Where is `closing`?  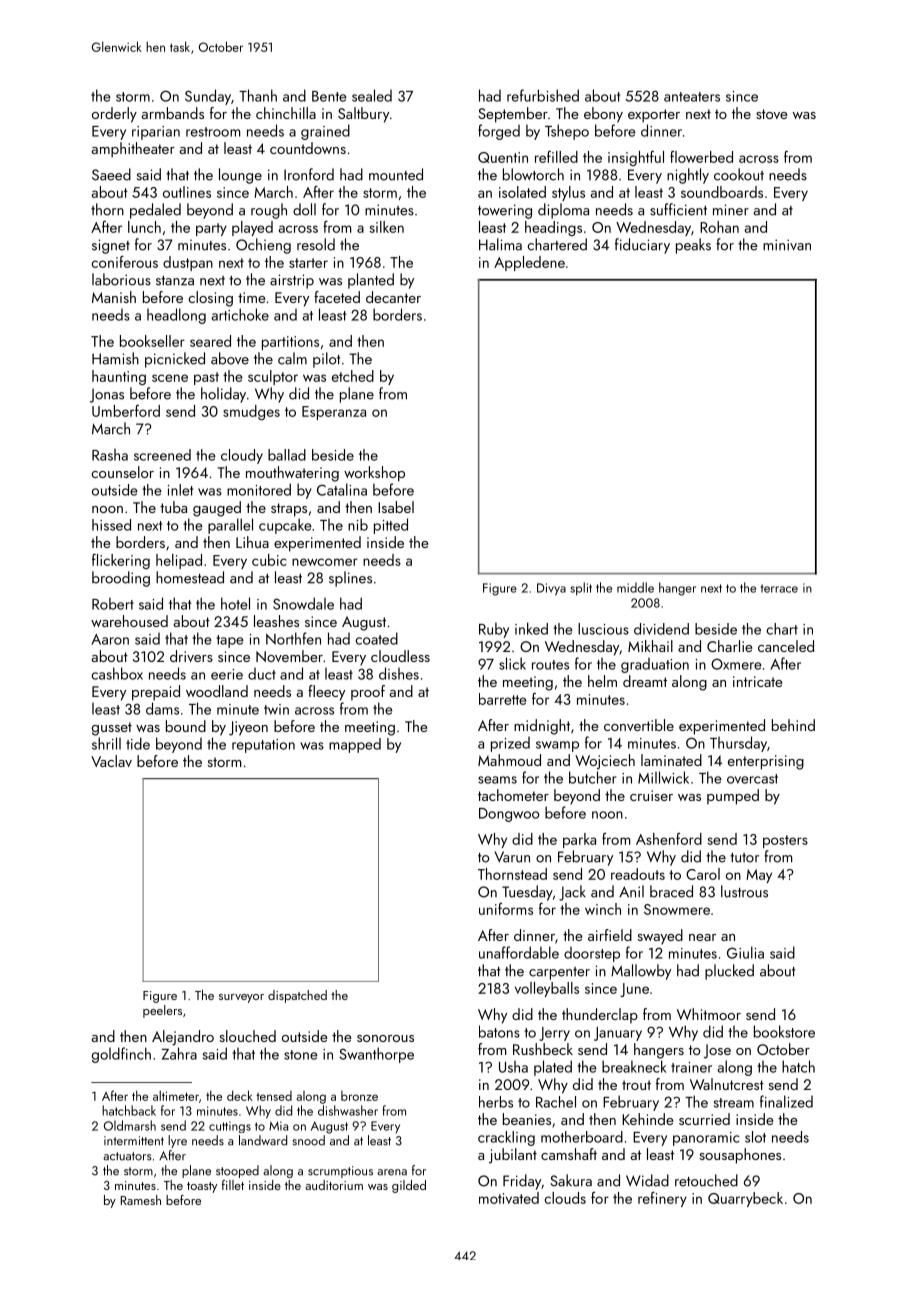 closing is located at coordinates (210, 299).
